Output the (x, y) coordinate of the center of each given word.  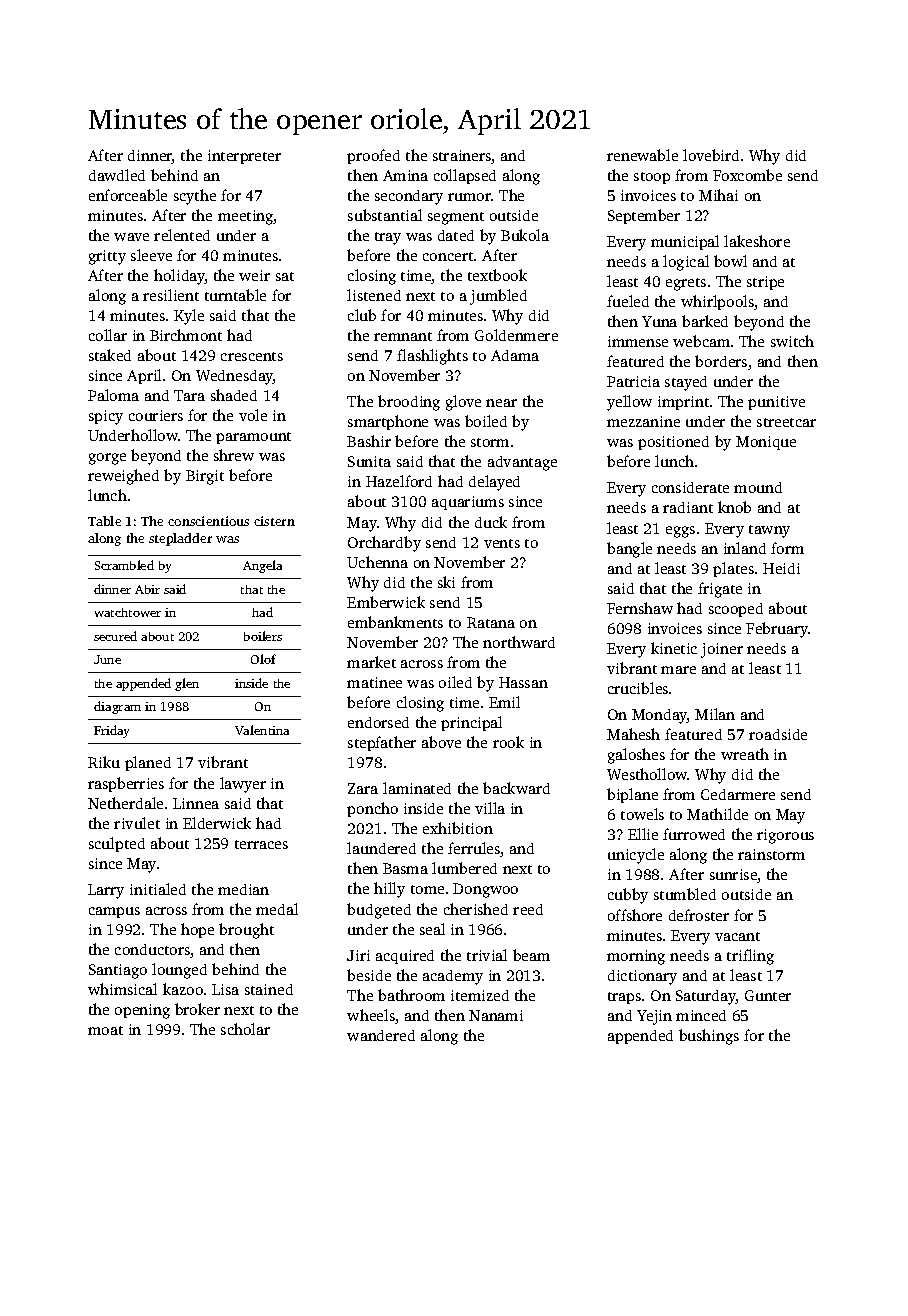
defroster (699, 915)
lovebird (711, 155)
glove (463, 403)
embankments (395, 622)
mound (758, 487)
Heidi (781, 568)
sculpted (117, 844)
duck (491, 522)
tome (427, 889)
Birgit (205, 477)
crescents (252, 356)
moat (105, 1030)
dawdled (117, 175)
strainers (462, 157)
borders (721, 361)
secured (115, 636)
